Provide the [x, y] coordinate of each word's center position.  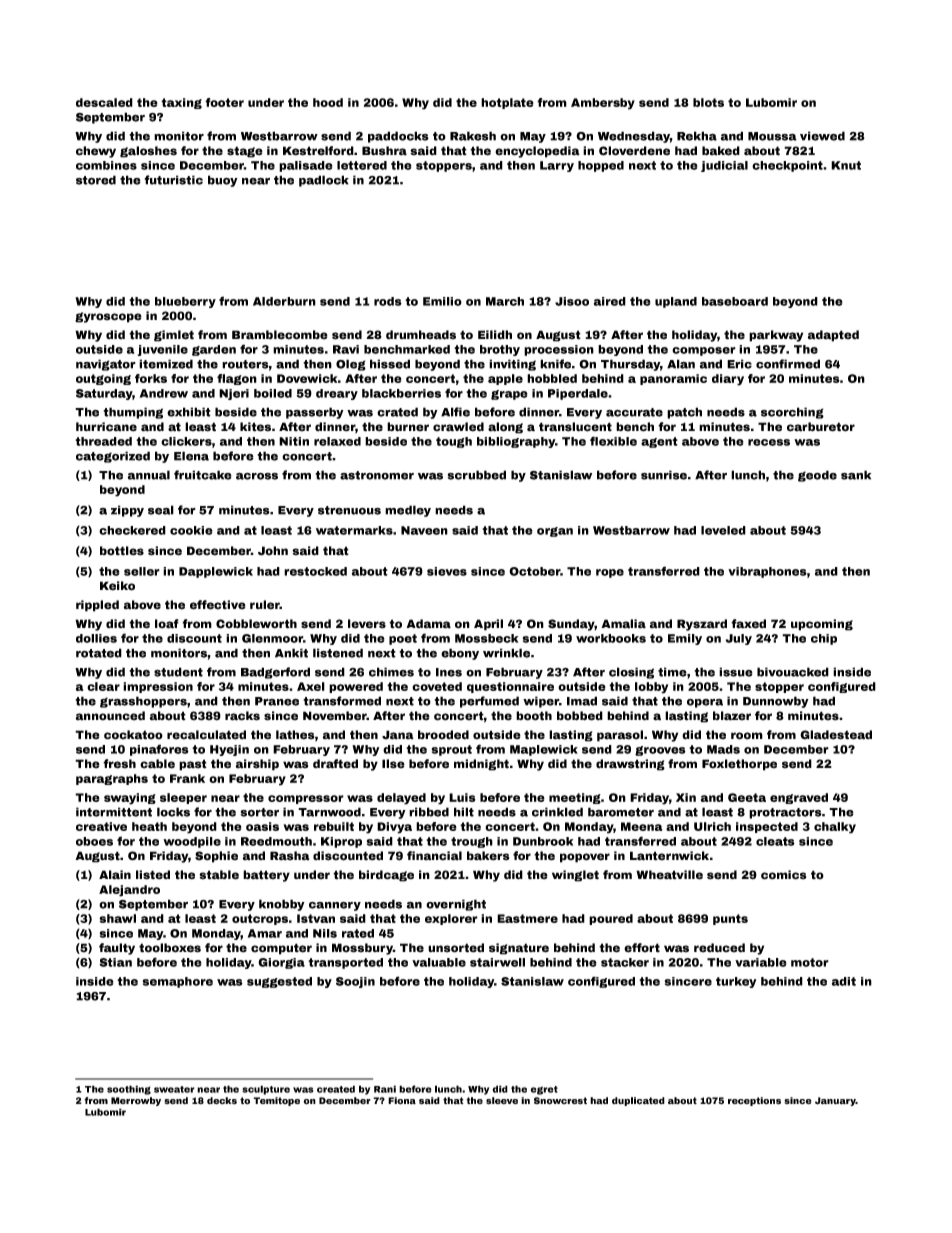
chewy [96, 152]
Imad [582, 701]
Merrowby [136, 1101]
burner [408, 427]
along [505, 428]
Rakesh [473, 136]
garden [214, 350]
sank [856, 475]
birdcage [386, 876]
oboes [94, 841]
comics [783, 875]
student [178, 672]
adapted [833, 336]
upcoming [822, 625]
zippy [127, 511]
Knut [846, 165]
